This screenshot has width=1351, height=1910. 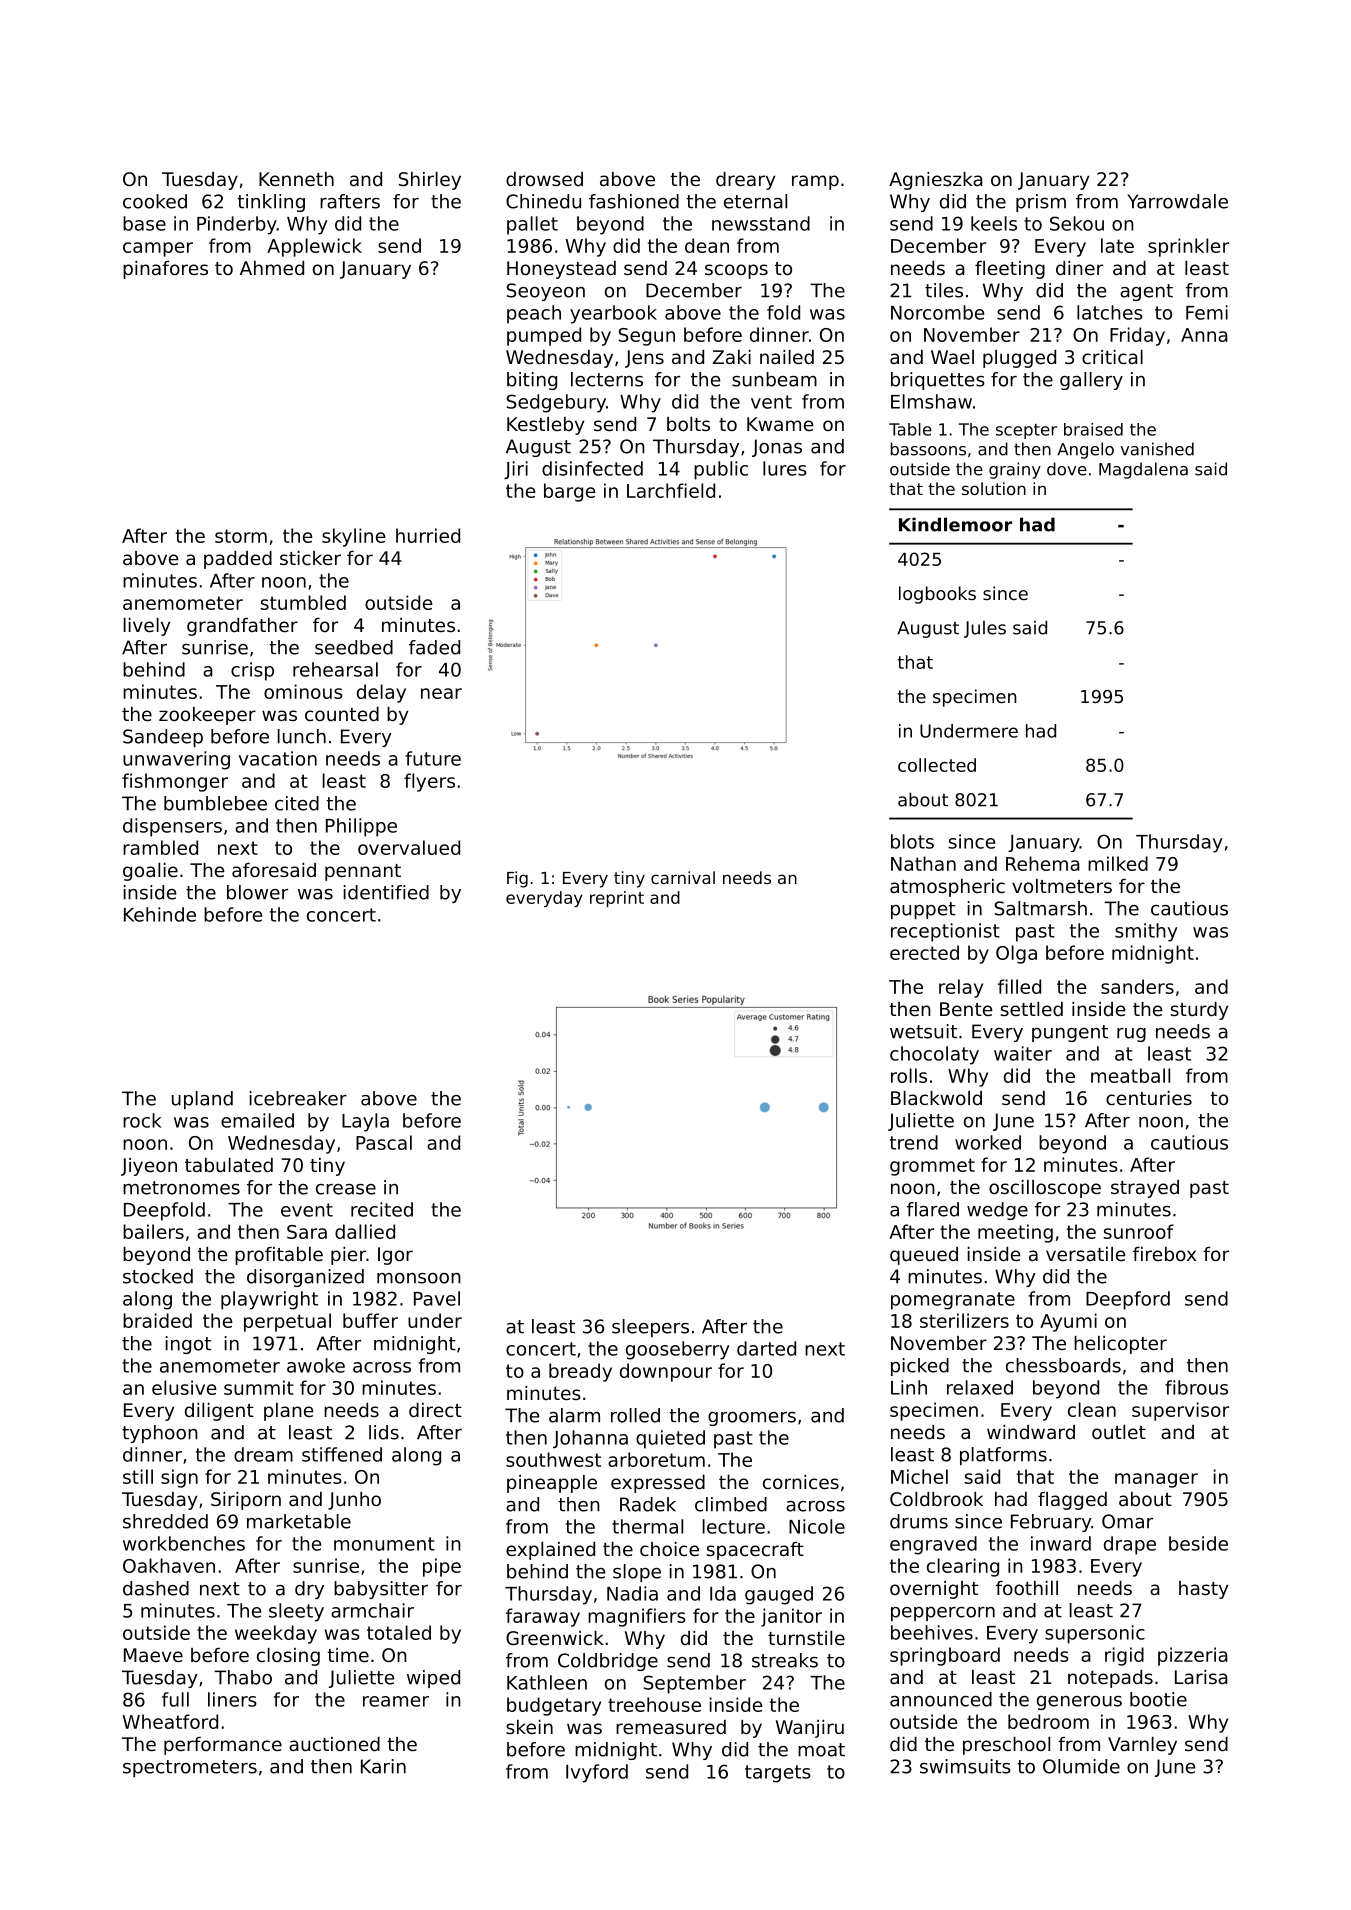 I want to click on ramp, so click(x=815, y=182).
